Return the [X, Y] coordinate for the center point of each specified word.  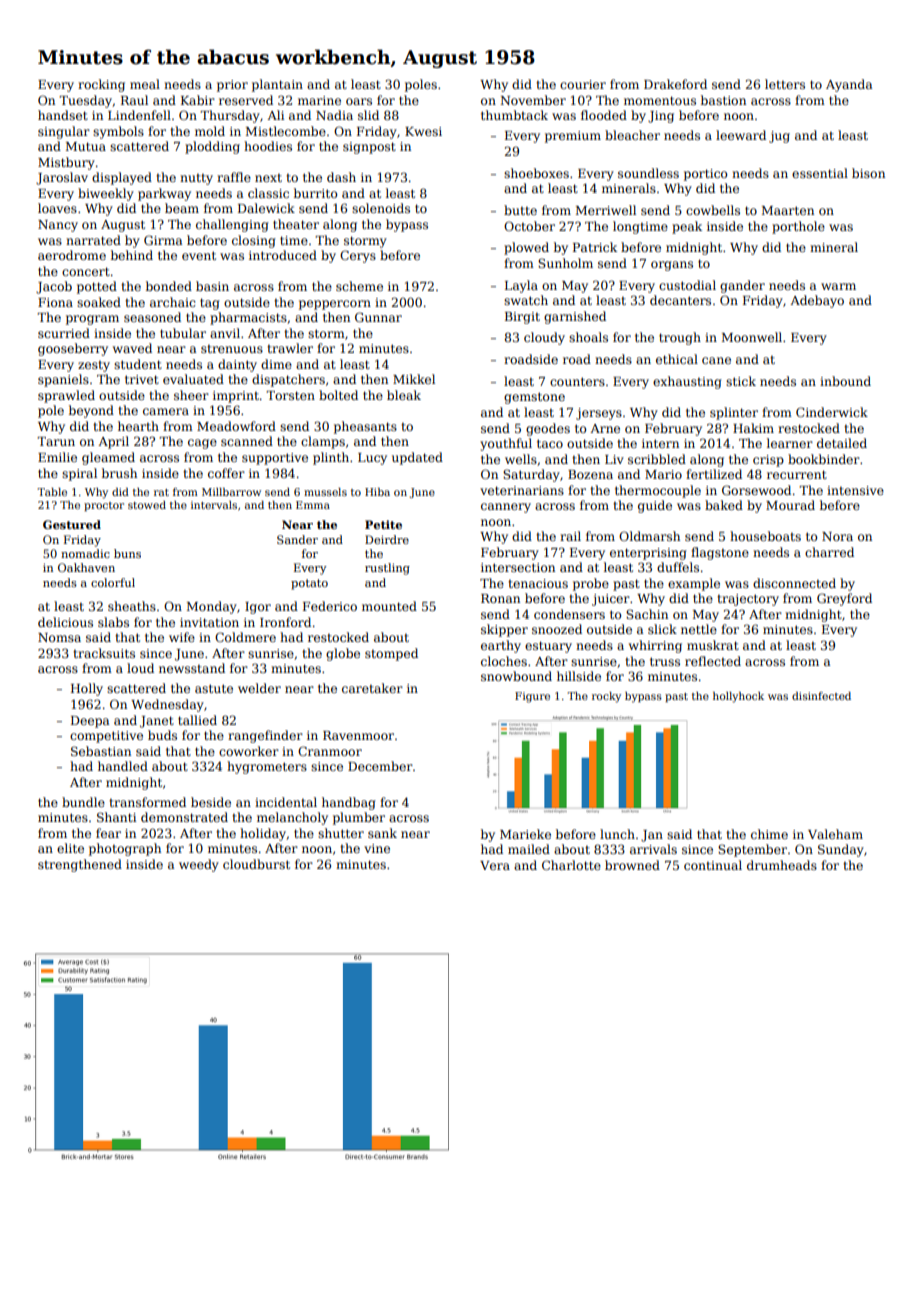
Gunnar [378, 317]
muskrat [713, 645]
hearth [138, 426]
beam [182, 208]
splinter [734, 413]
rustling [387, 569]
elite [70, 848]
